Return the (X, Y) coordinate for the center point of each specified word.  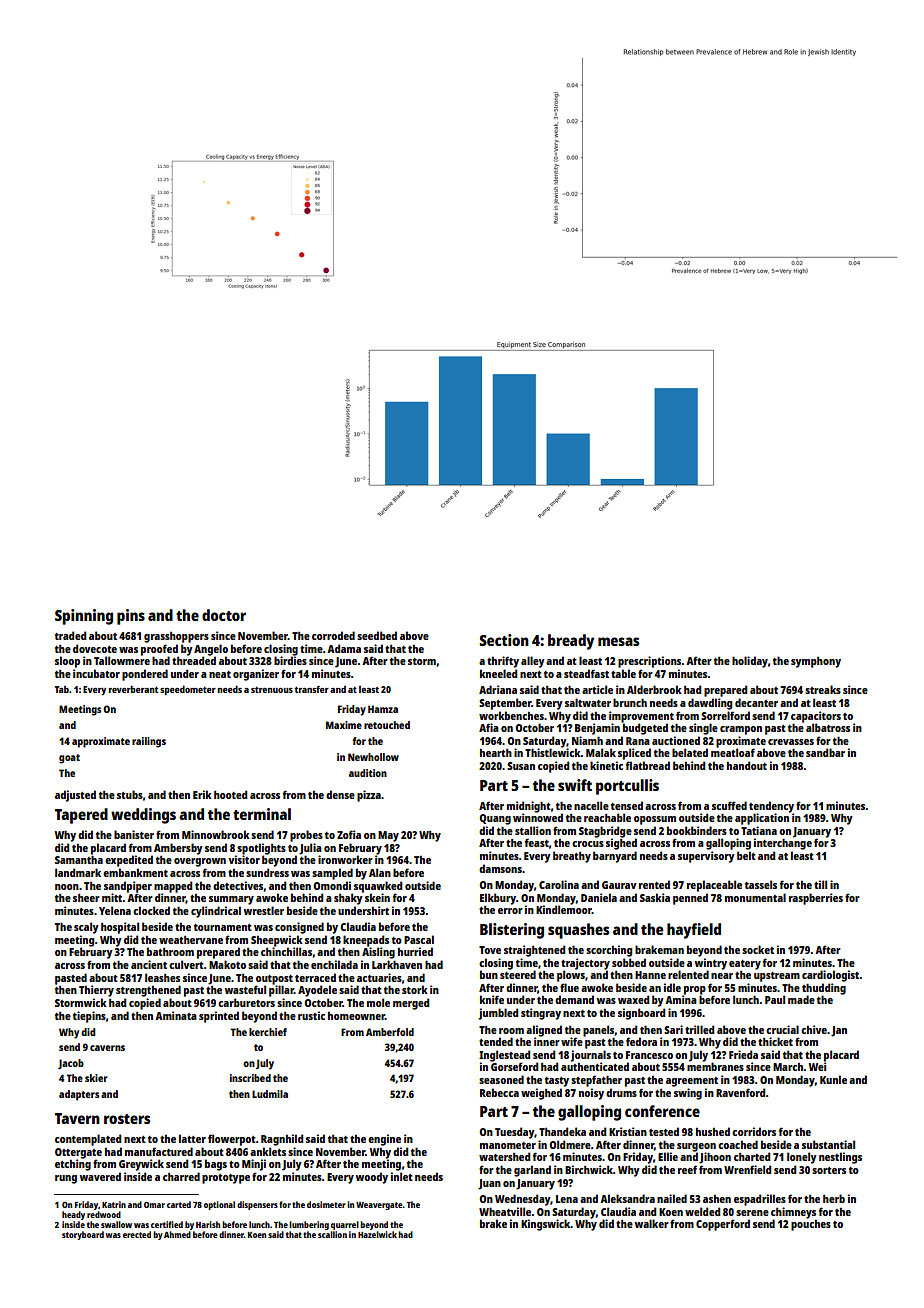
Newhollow (373, 757)
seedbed (377, 635)
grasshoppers (176, 637)
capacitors (816, 717)
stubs (130, 794)
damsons (500, 868)
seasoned (501, 1079)
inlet (402, 1176)
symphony (816, 662)
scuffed (729, 805)
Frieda (743, 1054)
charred (181, 1176)
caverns (107, 1048)
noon (67, 887)
